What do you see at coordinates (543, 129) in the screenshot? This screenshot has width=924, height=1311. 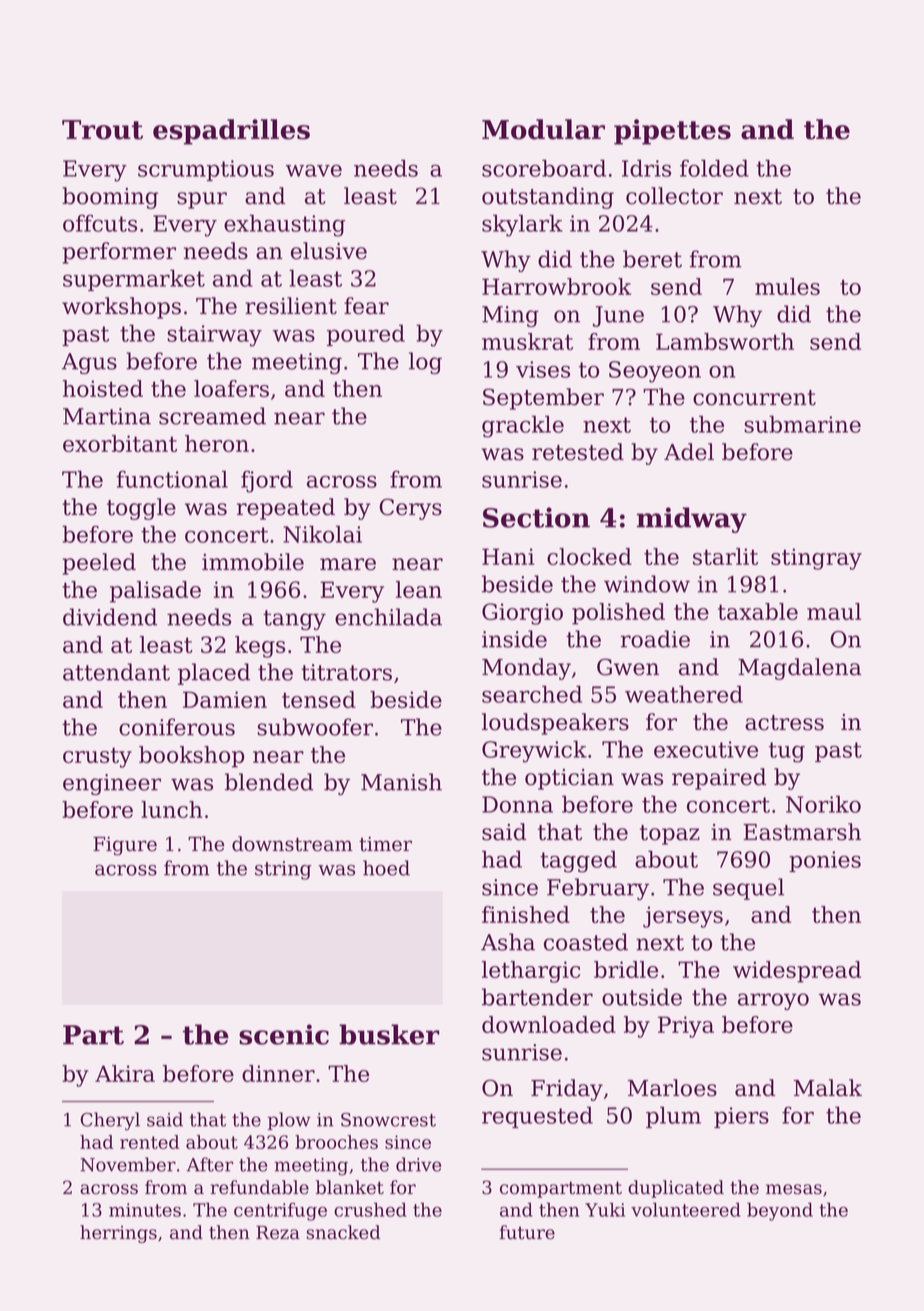 I see `Modular` at bounding box center [543, 129].
